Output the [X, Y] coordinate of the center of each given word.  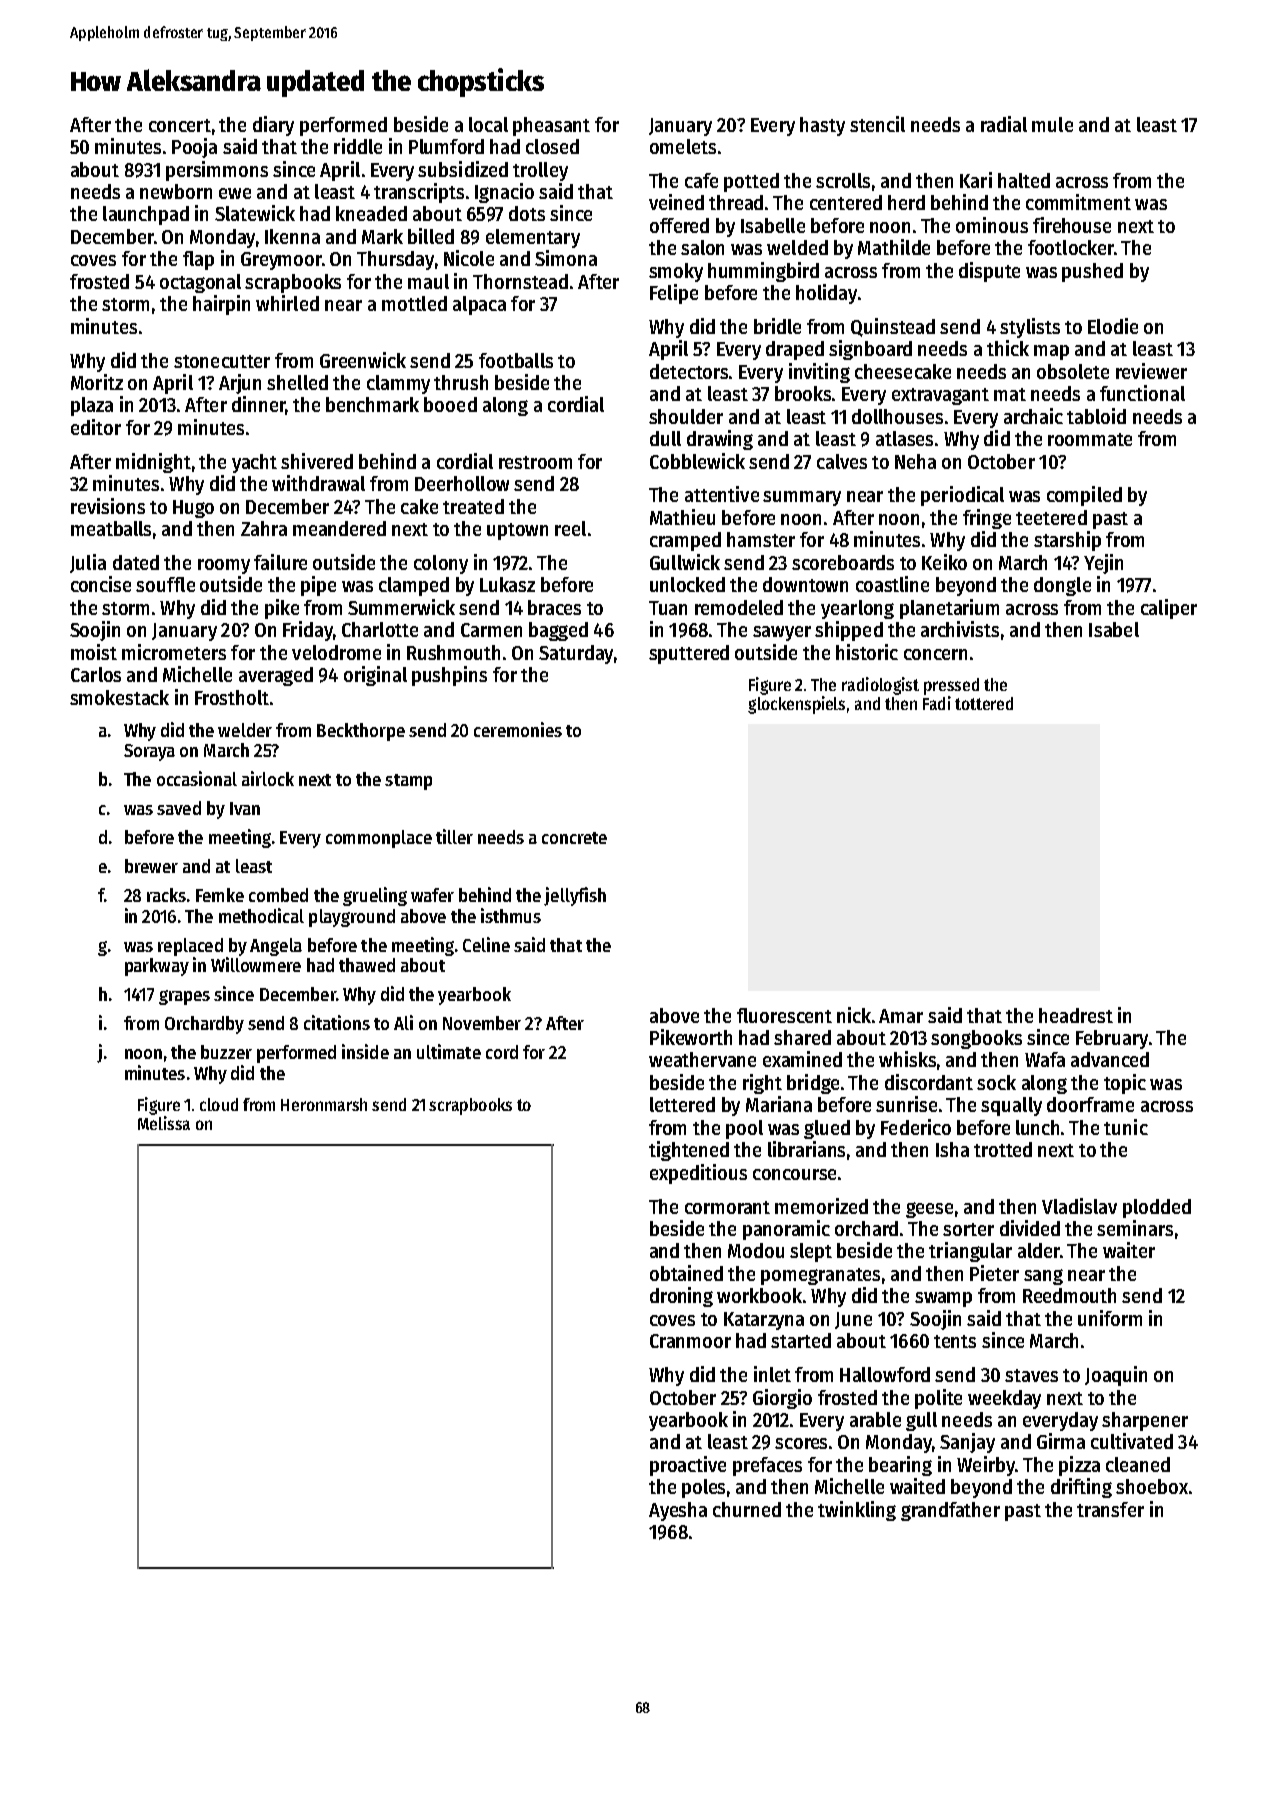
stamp [408, 782]
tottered [984, 703]
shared [802, 1037]
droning [681, 1297]
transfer [1110, 1509]
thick [1008, 348]
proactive [688, 1466]
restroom [535, 462]
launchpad [146, 215]
